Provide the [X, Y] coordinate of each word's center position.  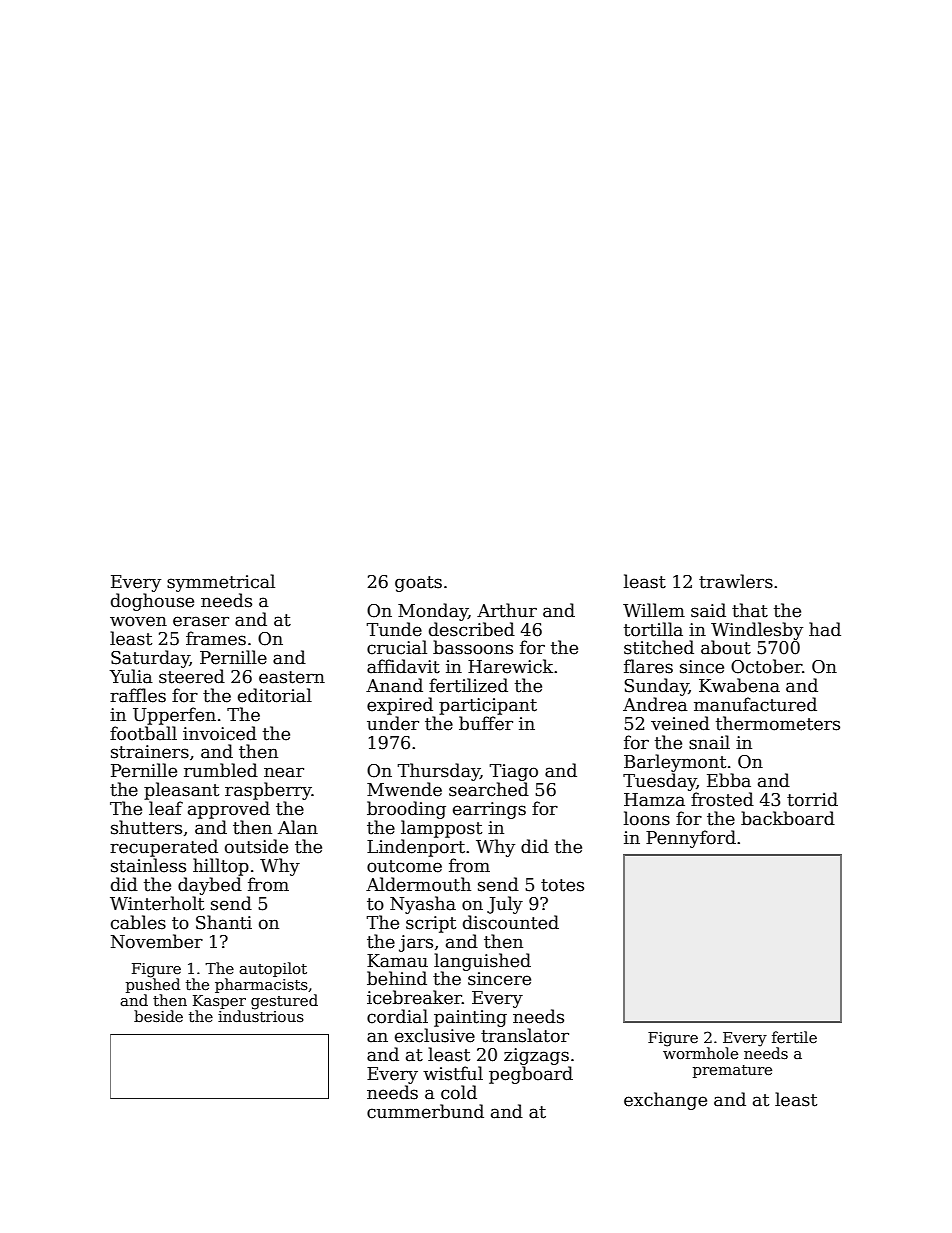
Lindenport [416, 848]
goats [418, 584]
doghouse [152, 602]
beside [158, 1016]
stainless [148, 865]
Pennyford [691, 839]
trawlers [736, 581]
